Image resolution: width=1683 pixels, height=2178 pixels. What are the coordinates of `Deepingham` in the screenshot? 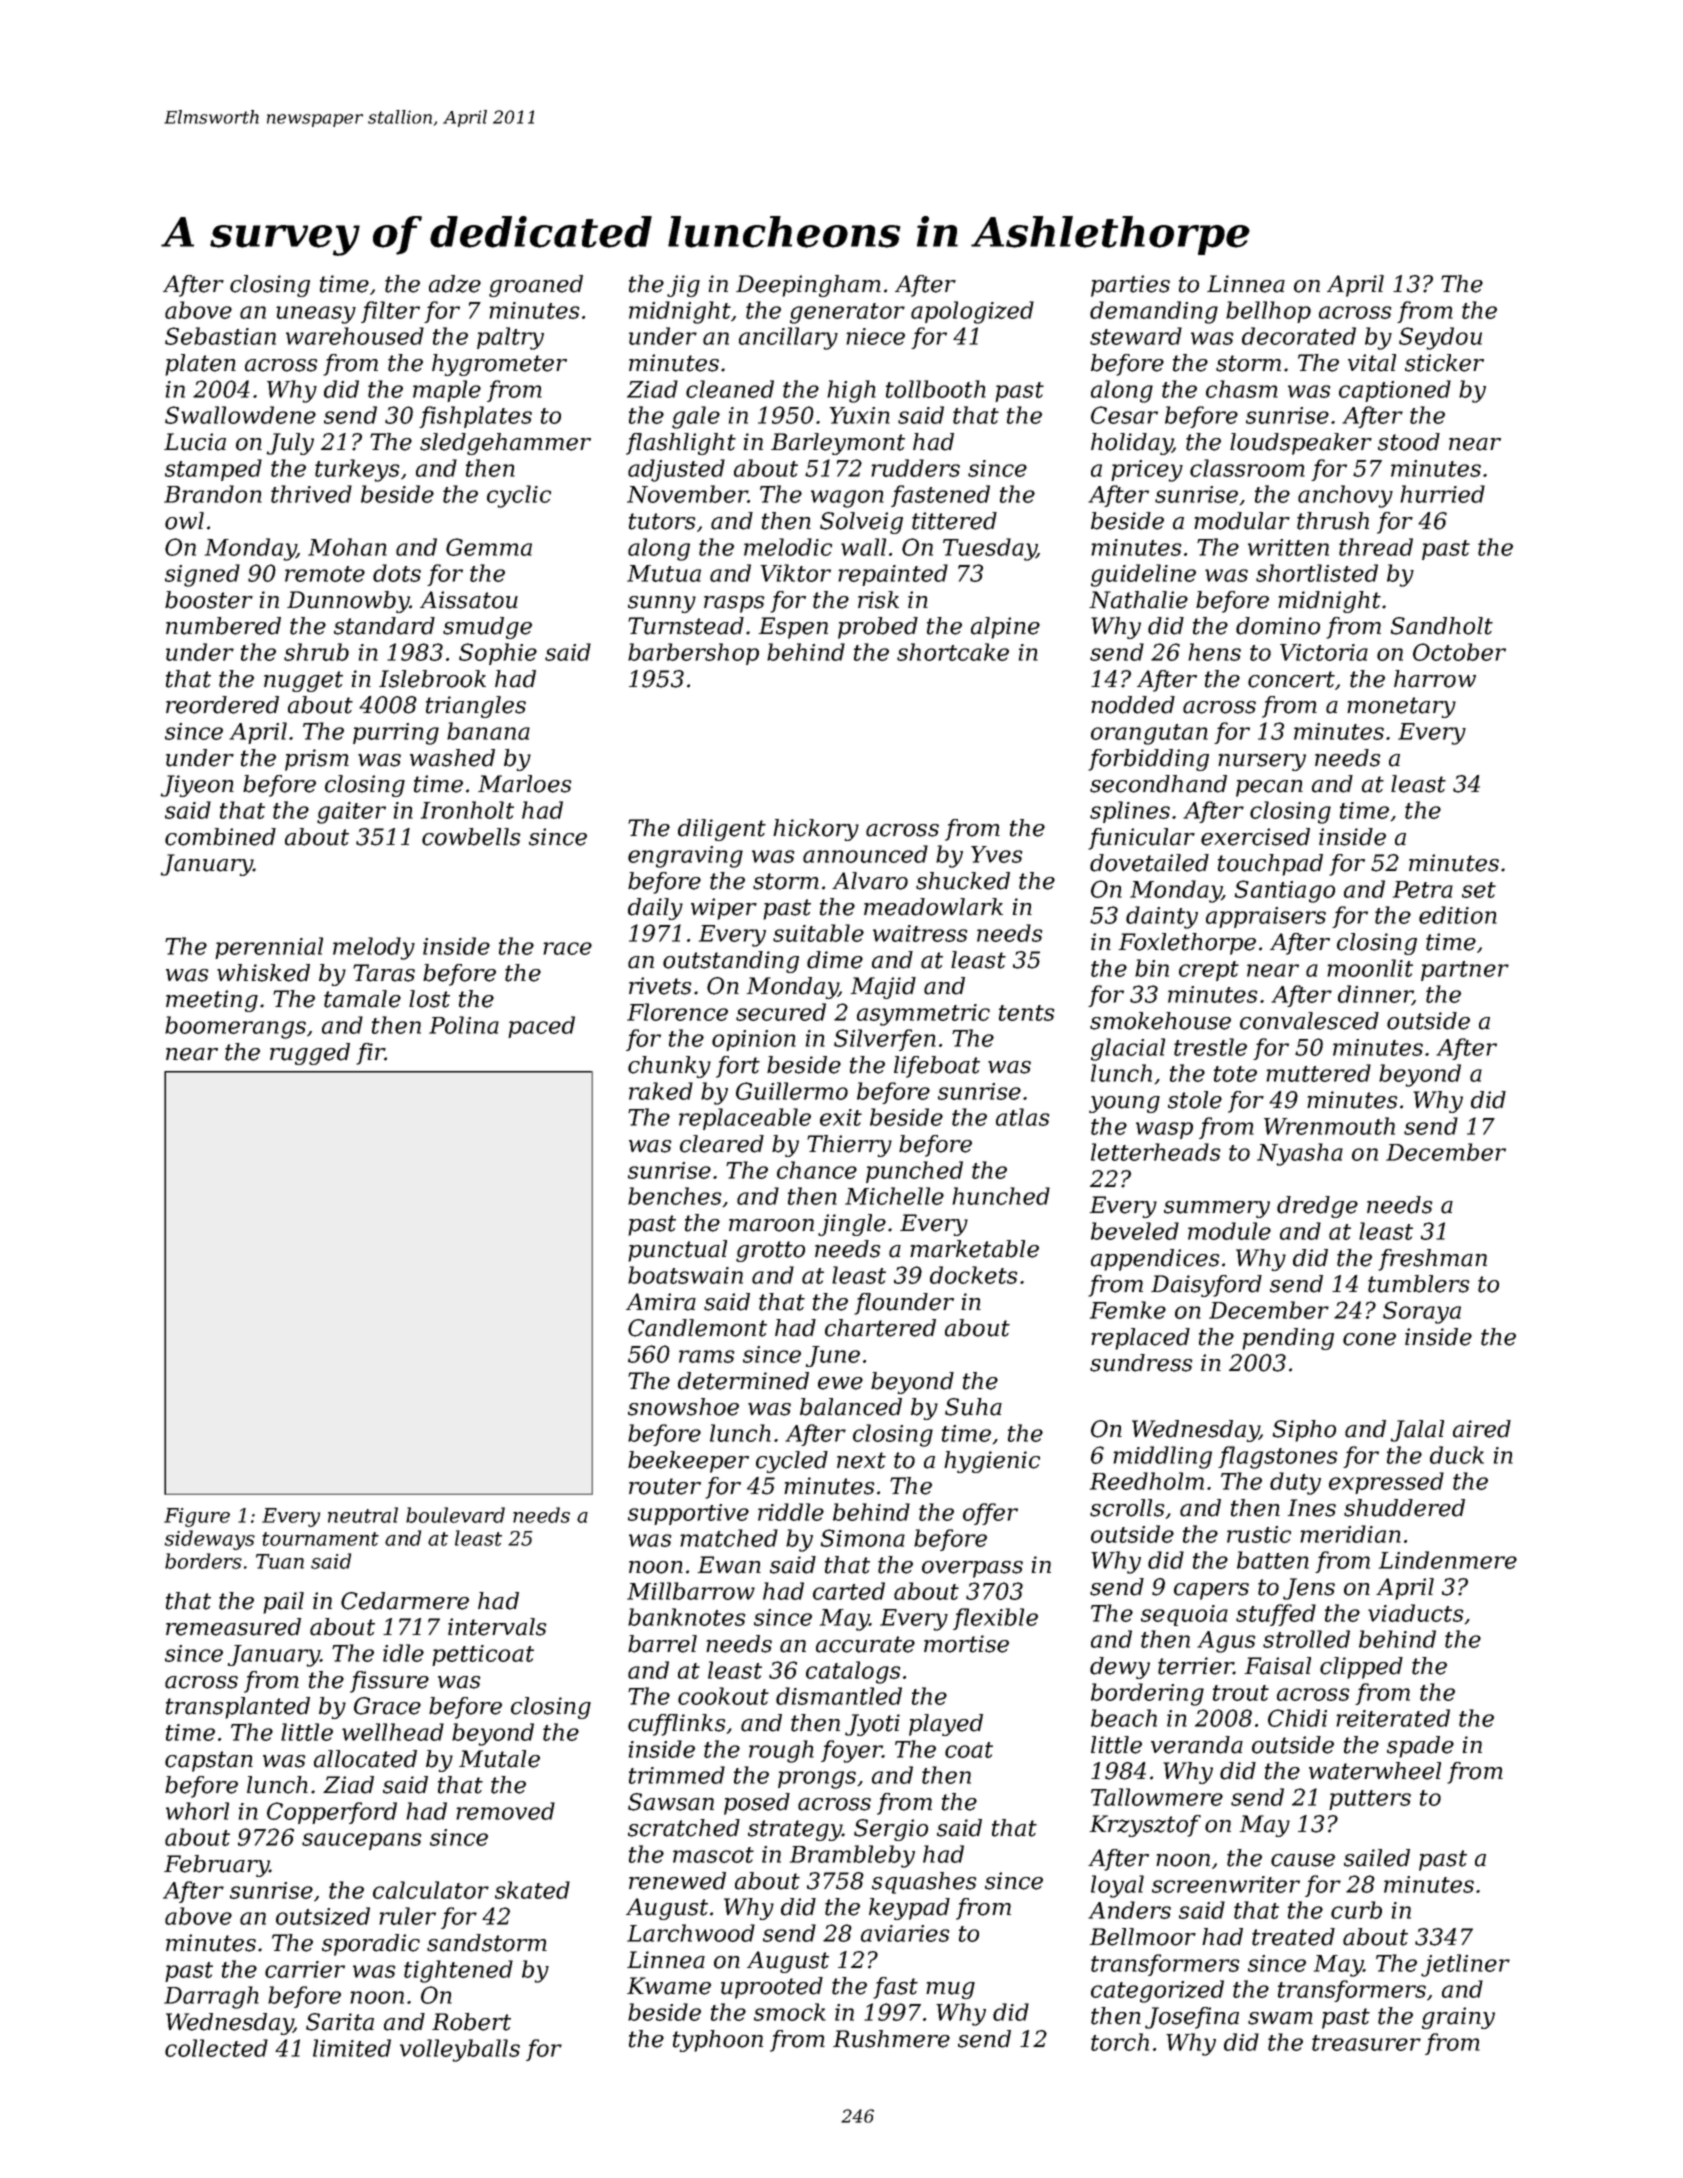 It's located at (808, 286).
